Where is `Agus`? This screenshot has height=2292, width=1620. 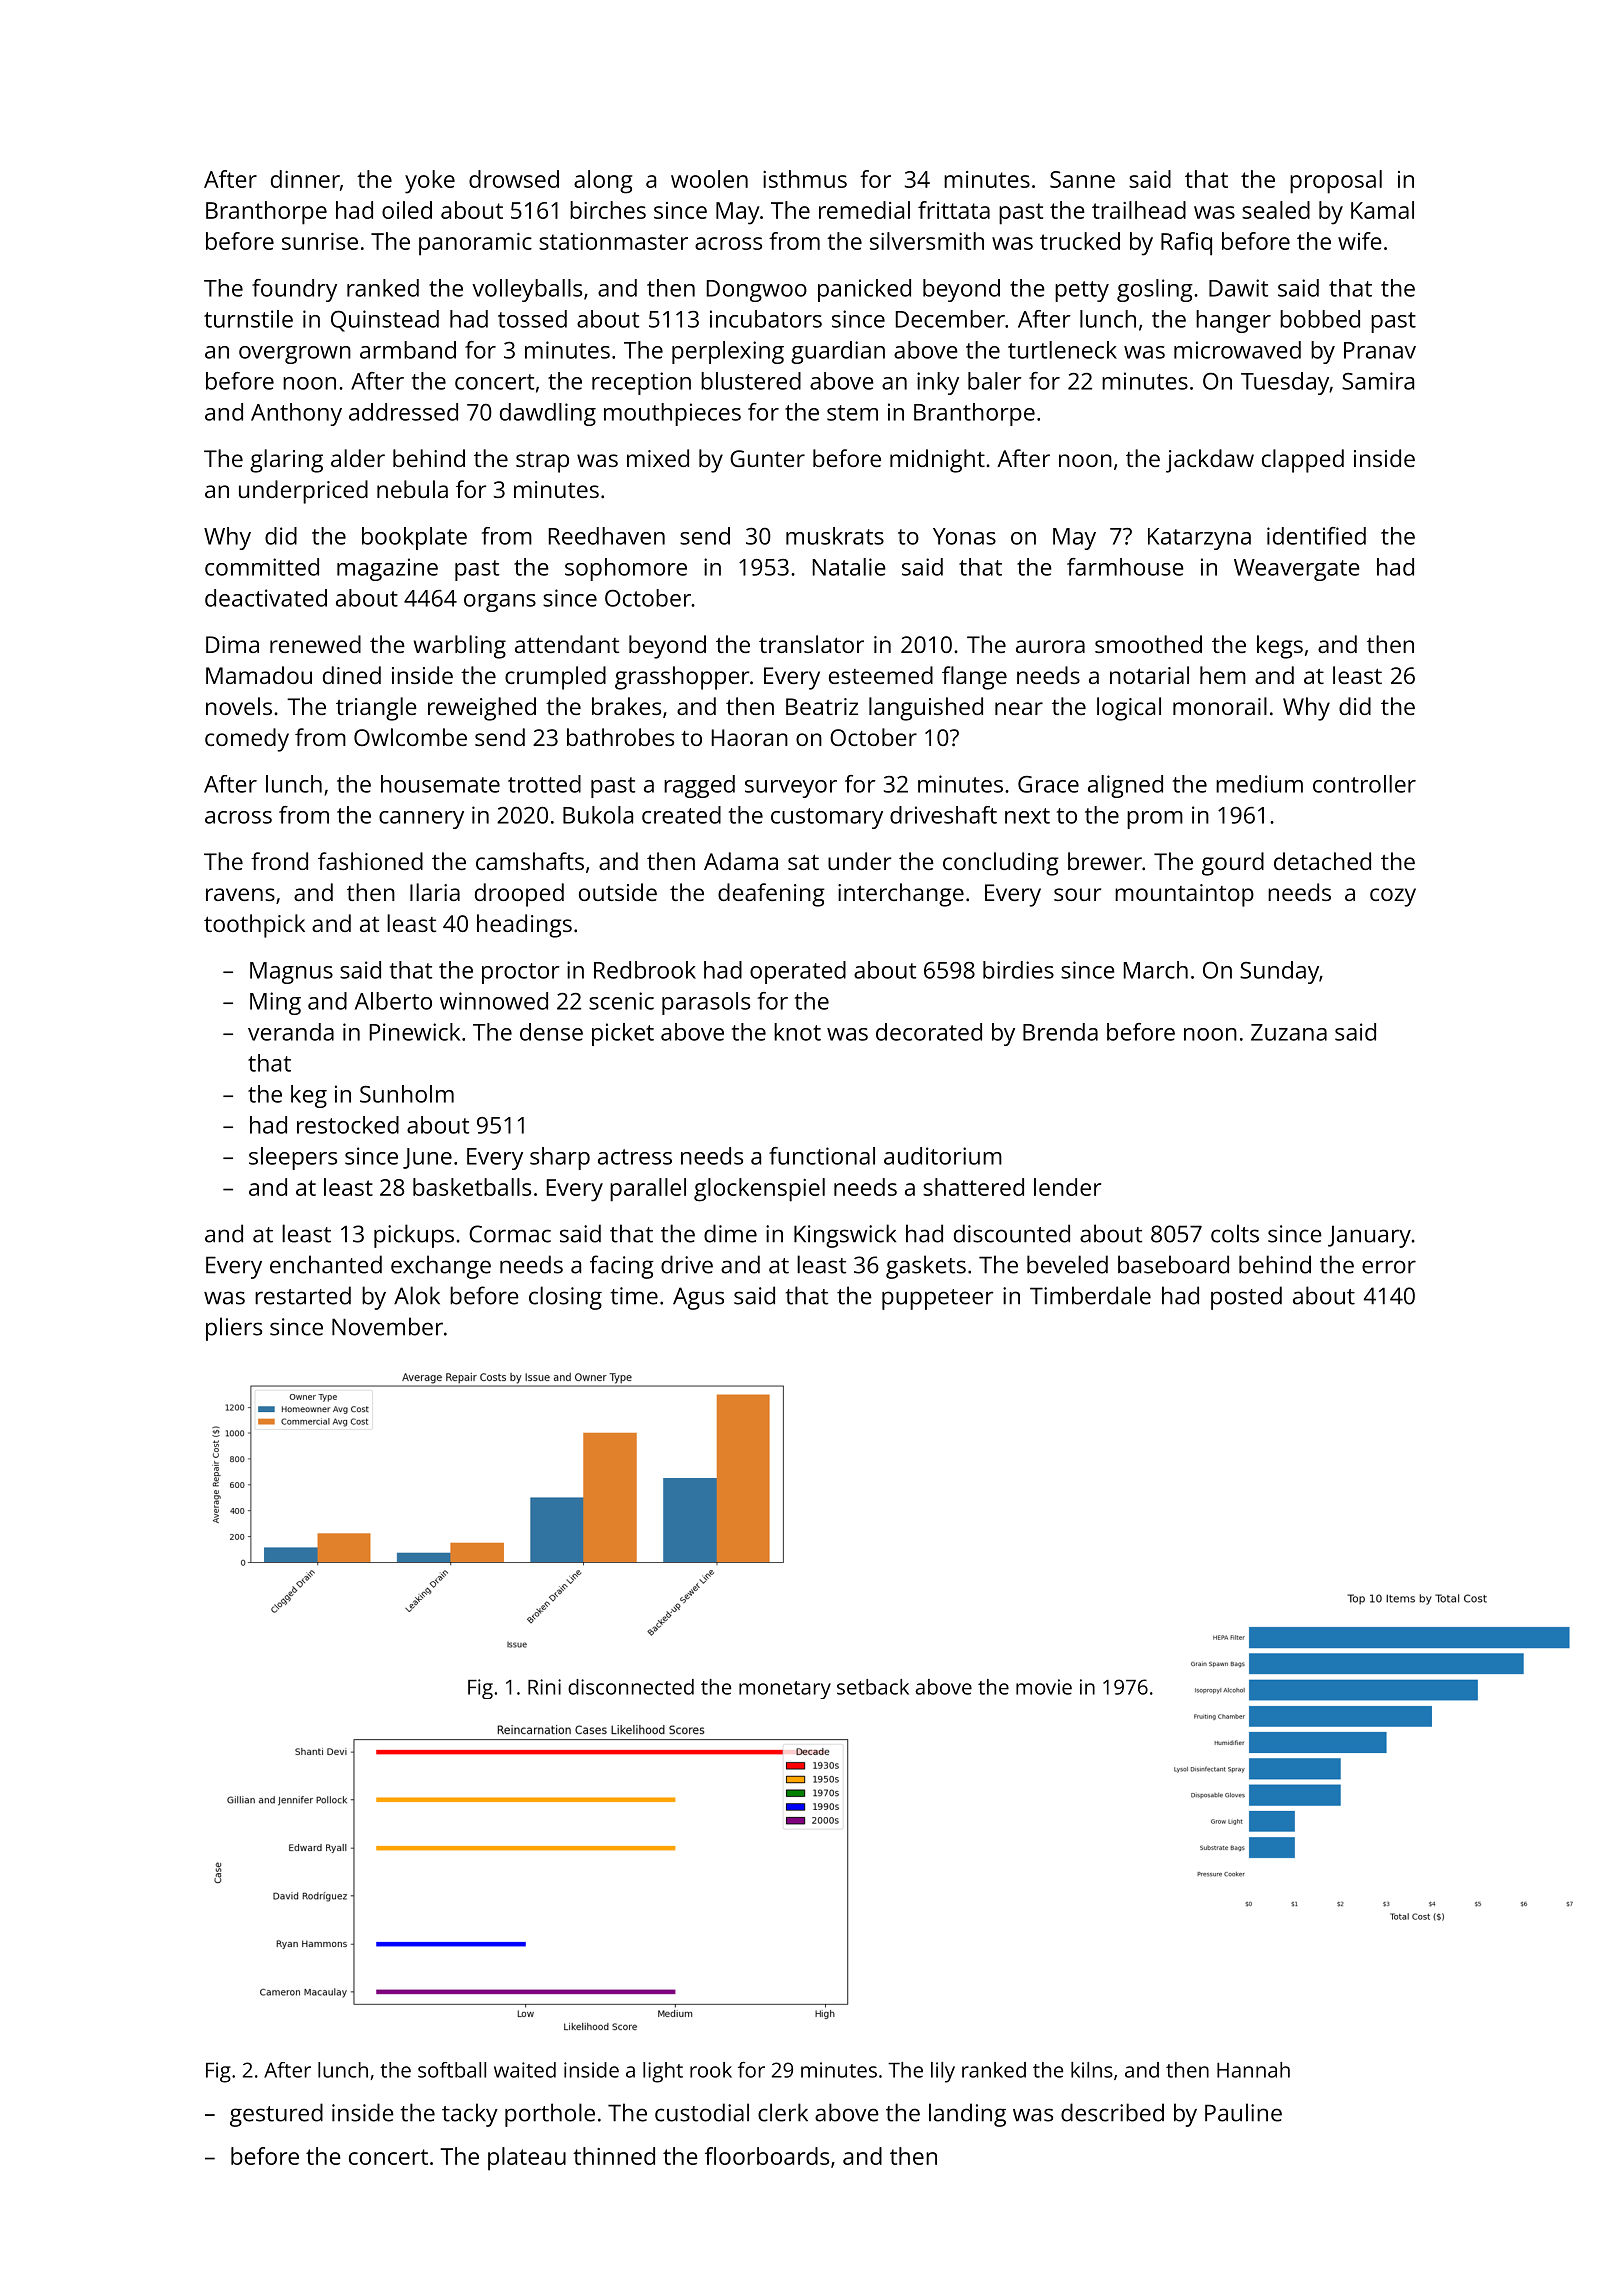
Agus is located at coordinates (698, 1298).
